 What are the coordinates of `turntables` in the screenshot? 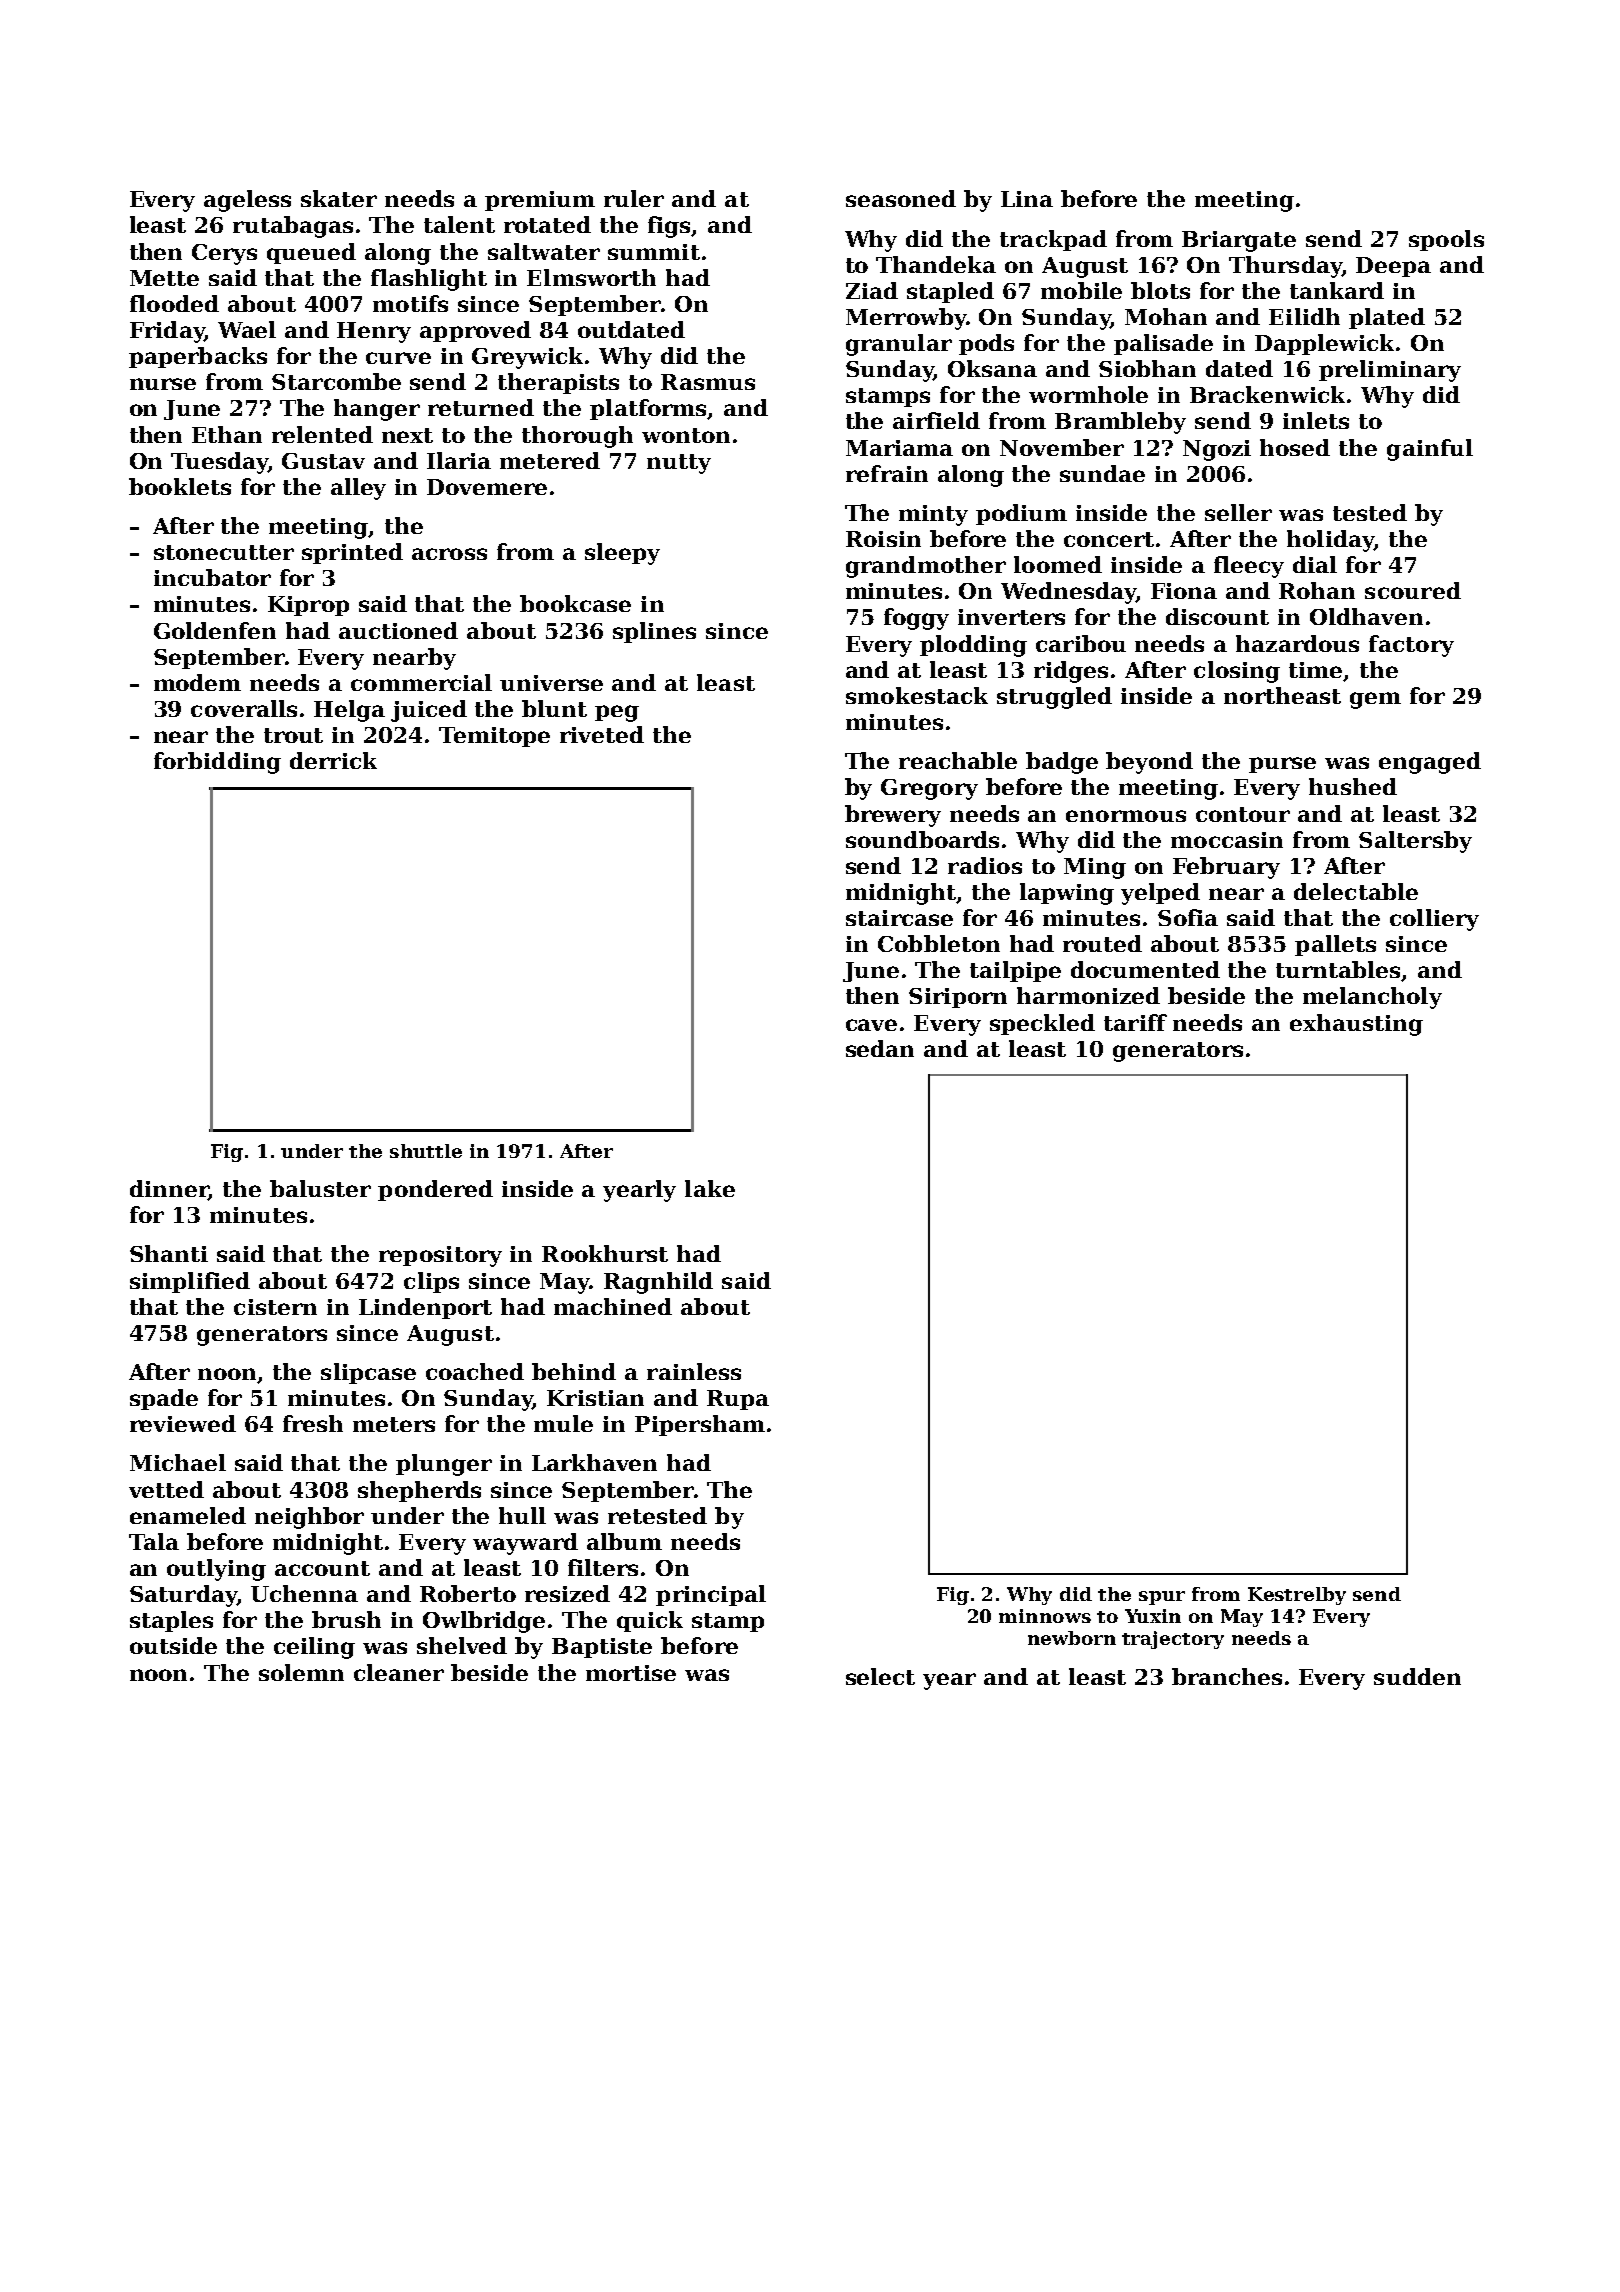 It's located at (1339, 971).
